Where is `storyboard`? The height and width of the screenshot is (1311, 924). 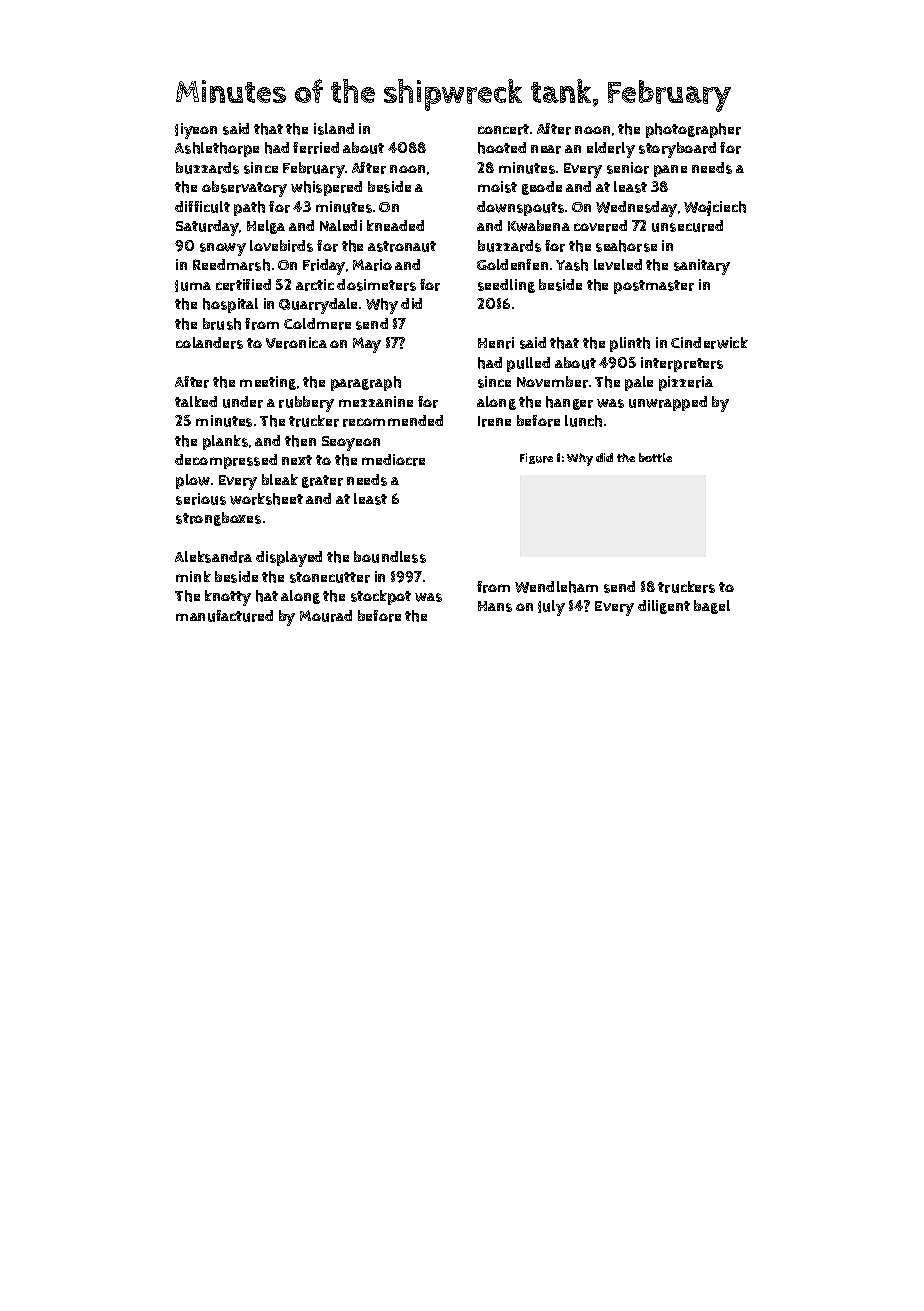 storyboard is located at coordinates (677, 150).
